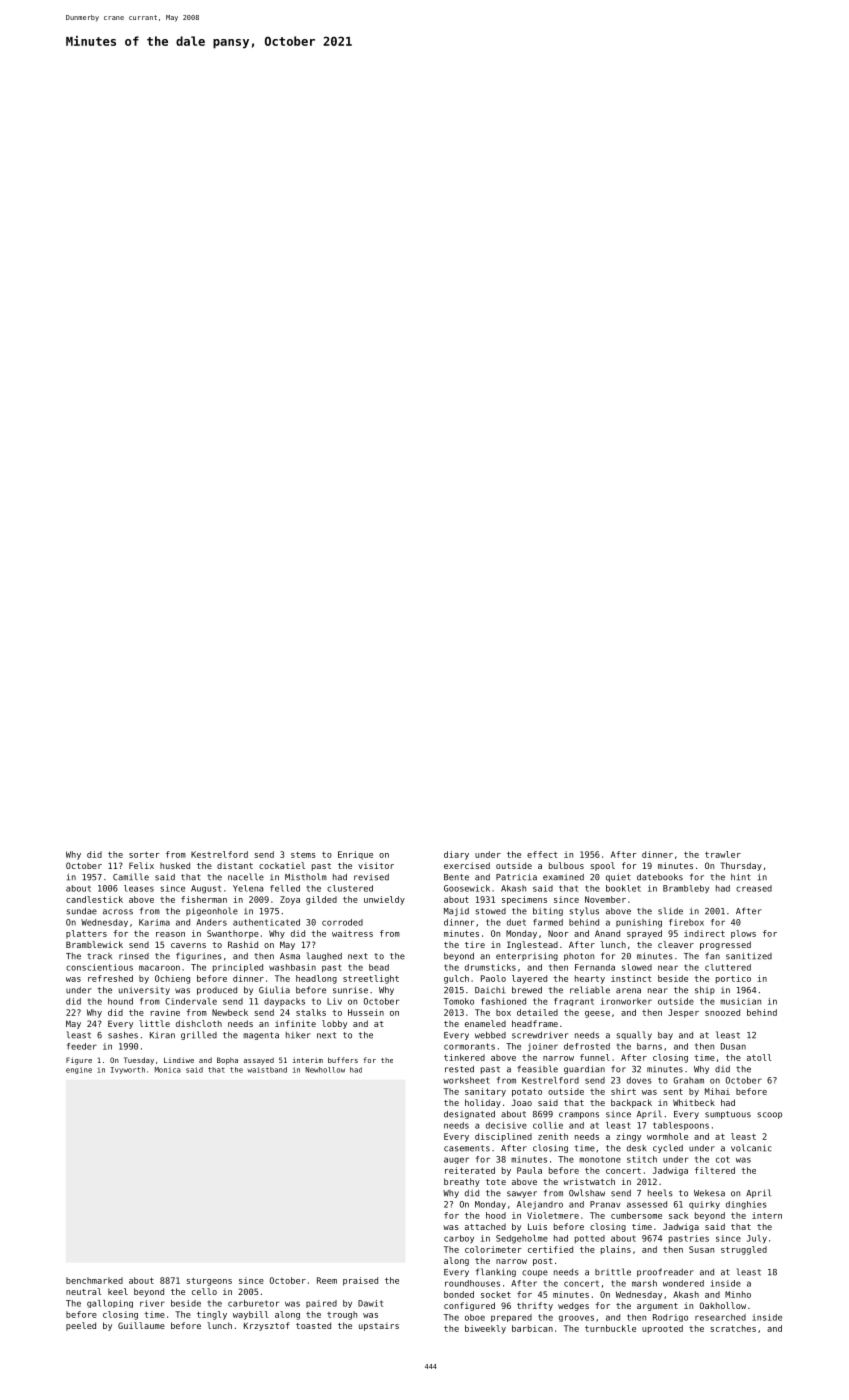 Image resolution: width=849 pixels, height=1400 pixels. What do you see at coordinates (715, 1170) in the screenshot?
I see `filtered` at bounding box center [715, 1170].
